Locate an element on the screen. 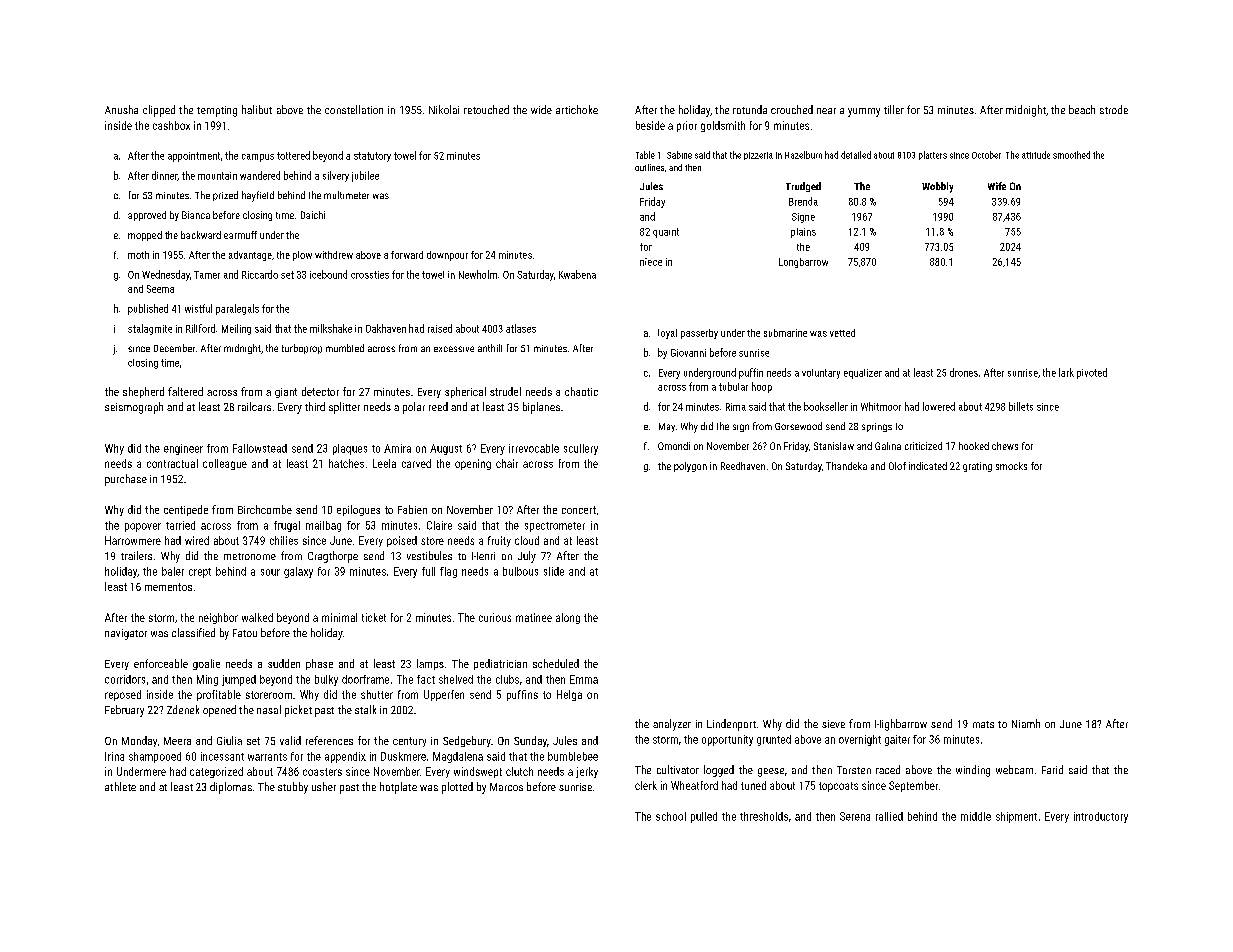  tiller is located at coordinates (894, 109).
